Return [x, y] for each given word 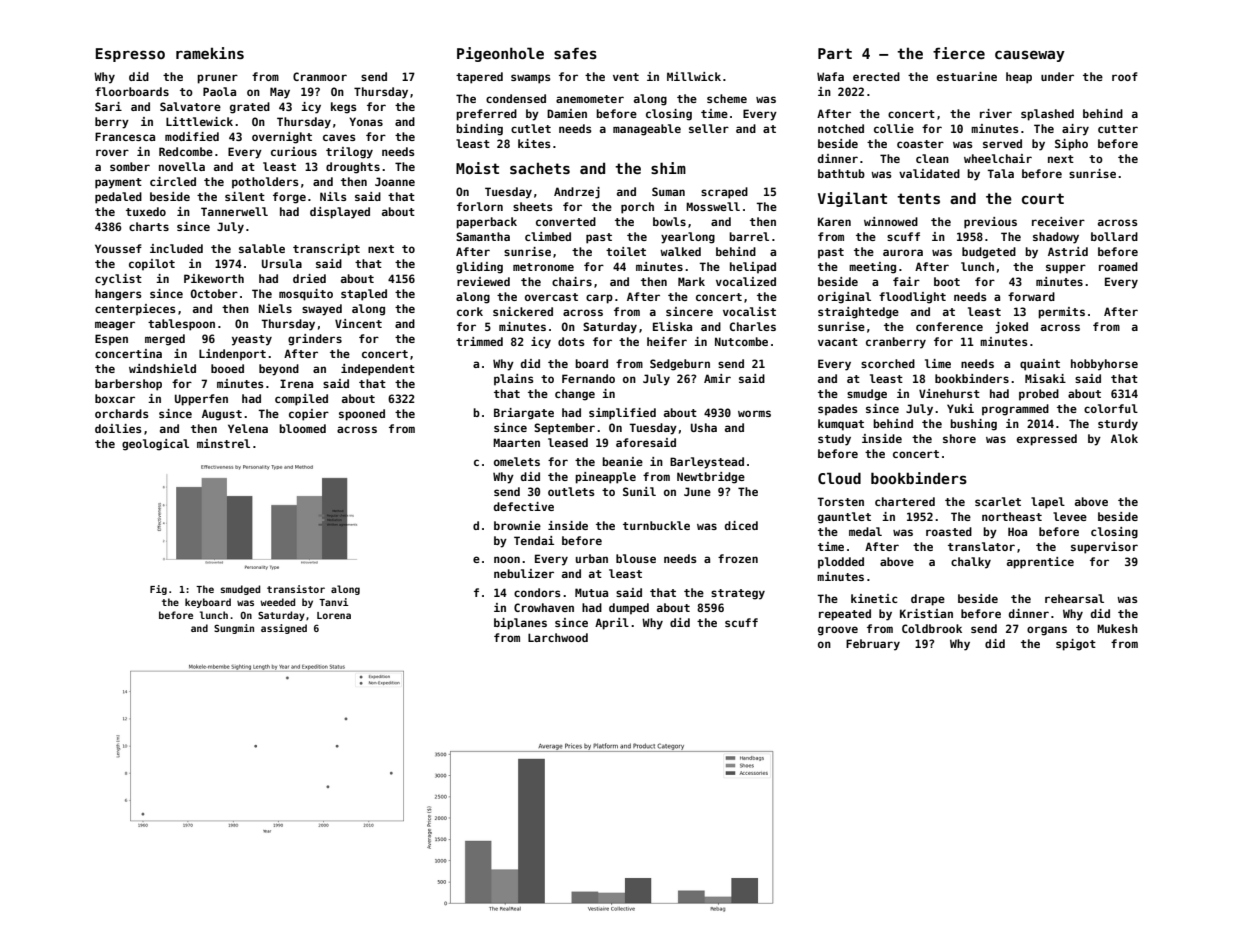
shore [959, 438]
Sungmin [234, 629]
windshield [162, 368]
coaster [920, 144]
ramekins [210, 53]
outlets [571, 491]
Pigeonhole [500, 54]
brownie [517, 525]
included [176, 248]
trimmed [479, 341]
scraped [724, 193]
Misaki [1045, 378]
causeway [1030, 56]
